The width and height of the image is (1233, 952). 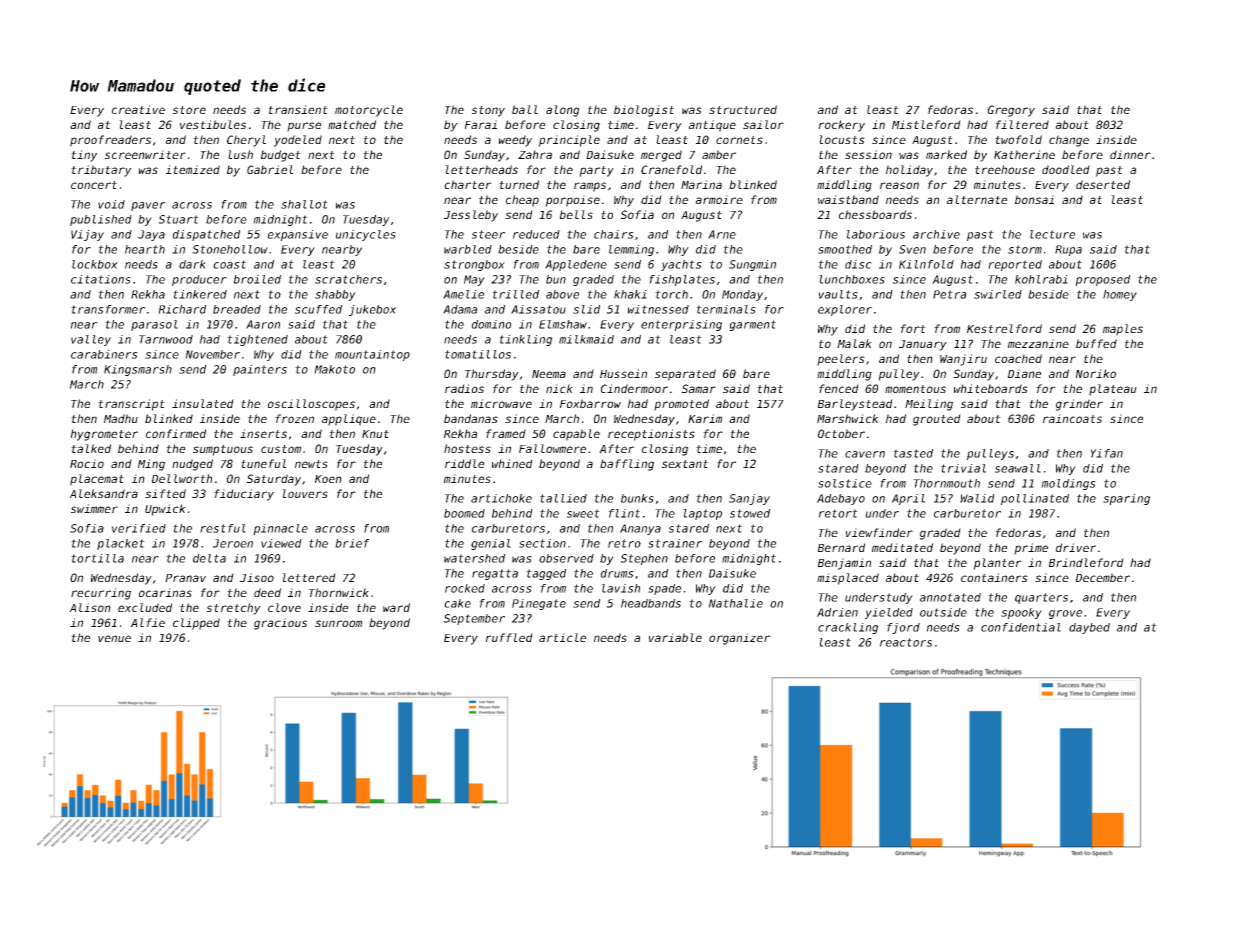 I want to click on deserted, so click(x=1103, y=184).
